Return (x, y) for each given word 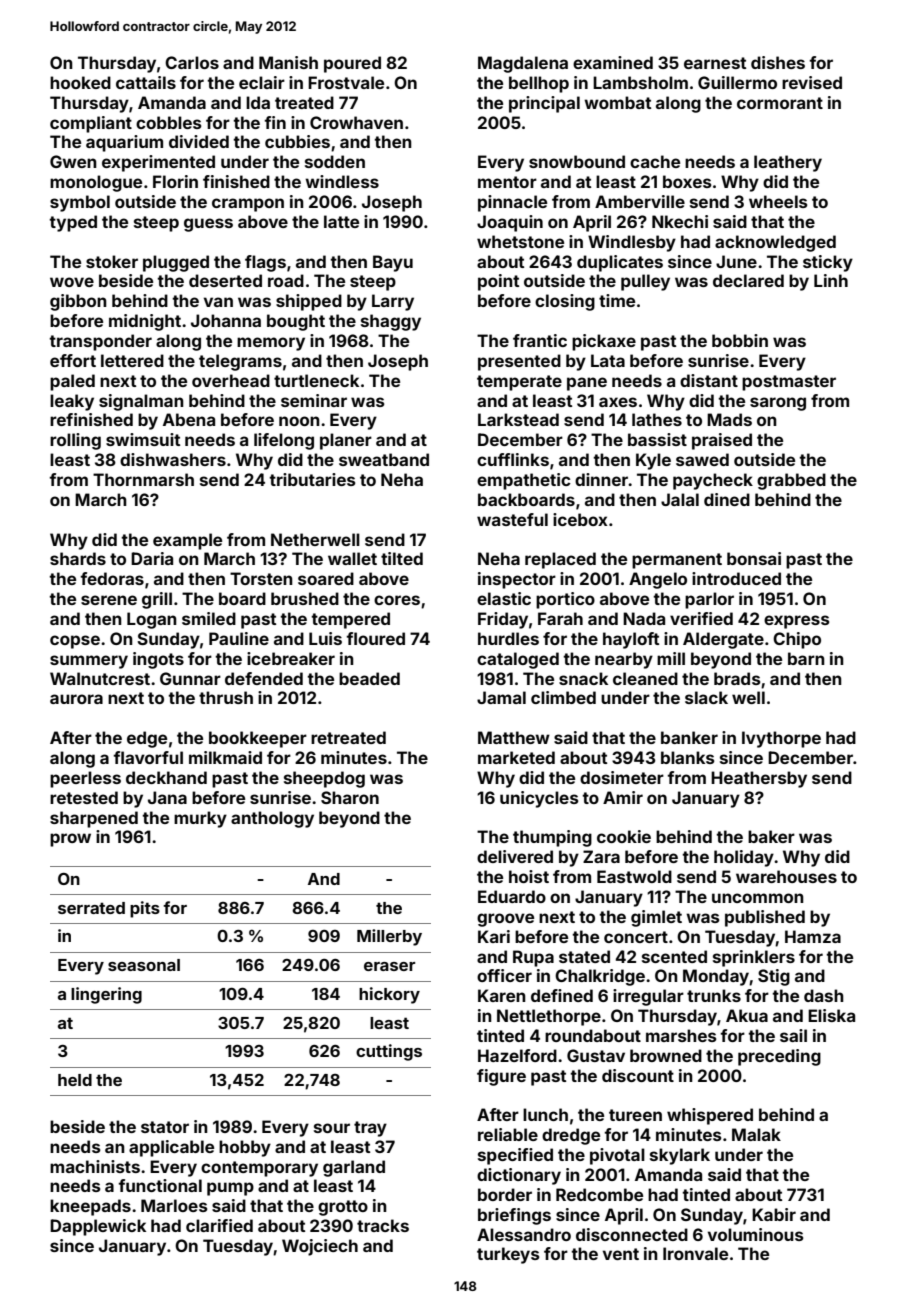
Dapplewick (98, 1227)
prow (70, 840)
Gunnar (190, 678)
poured (352, 64)
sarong (778, 404)
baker (771, 836)
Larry (393, 302)
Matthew (514, 737)
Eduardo (512, 896)
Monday (716, 977)
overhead (231, 380)
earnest (715, 63)
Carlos (192, 62)
